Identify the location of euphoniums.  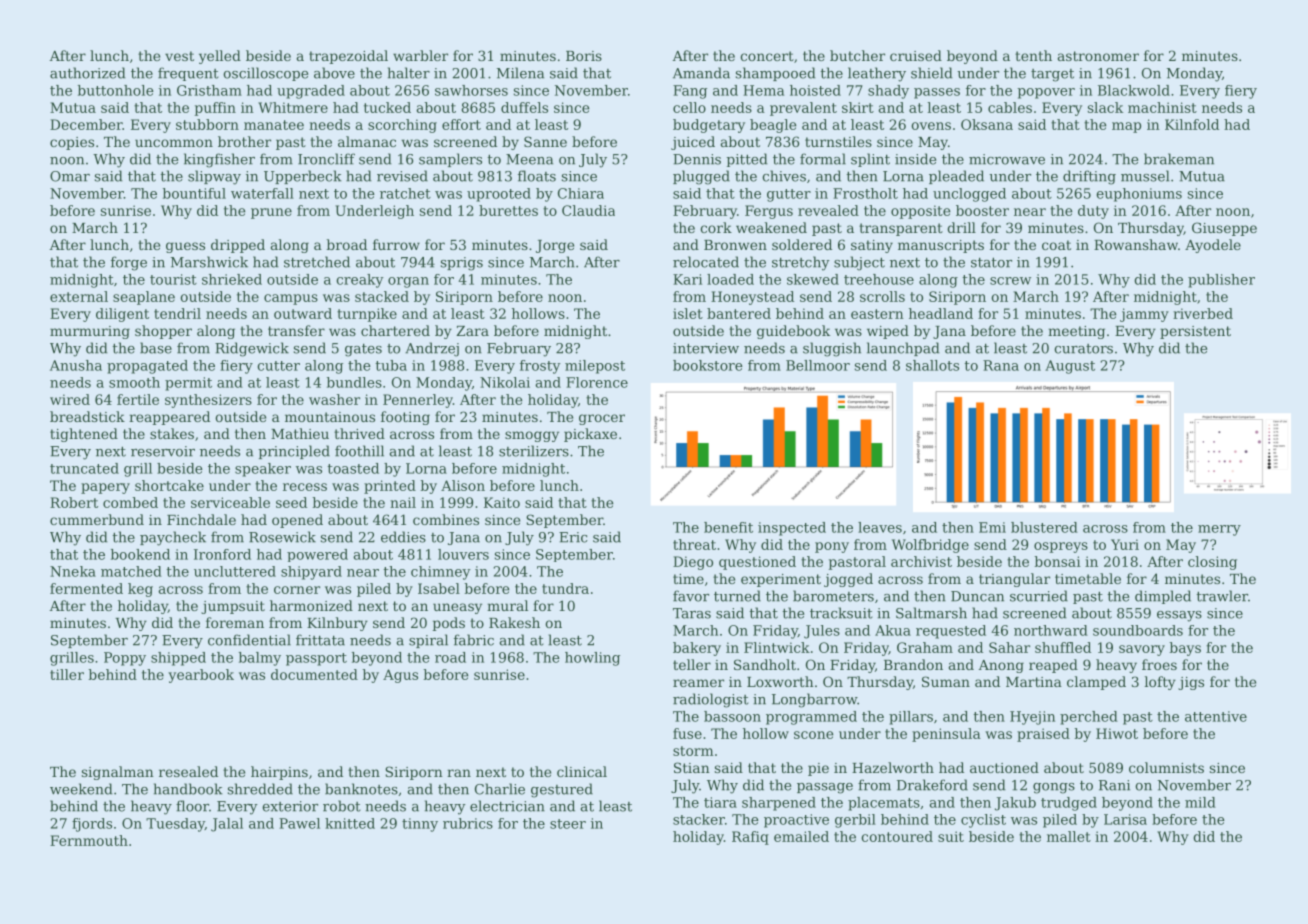
(1139, 195).
